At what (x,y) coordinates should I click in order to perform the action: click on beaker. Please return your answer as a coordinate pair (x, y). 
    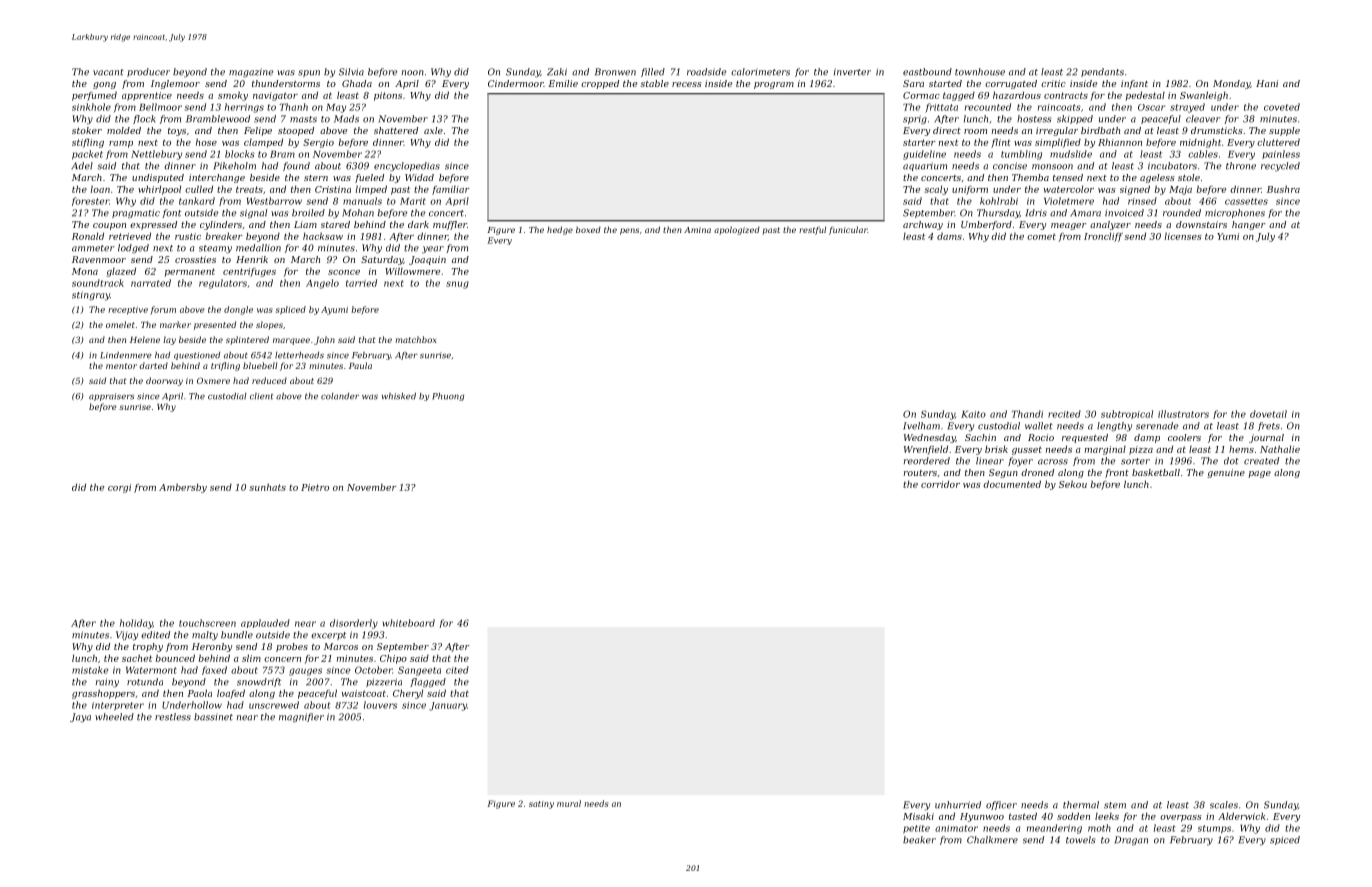
    Looking at the image, I should click on (919, 840).
